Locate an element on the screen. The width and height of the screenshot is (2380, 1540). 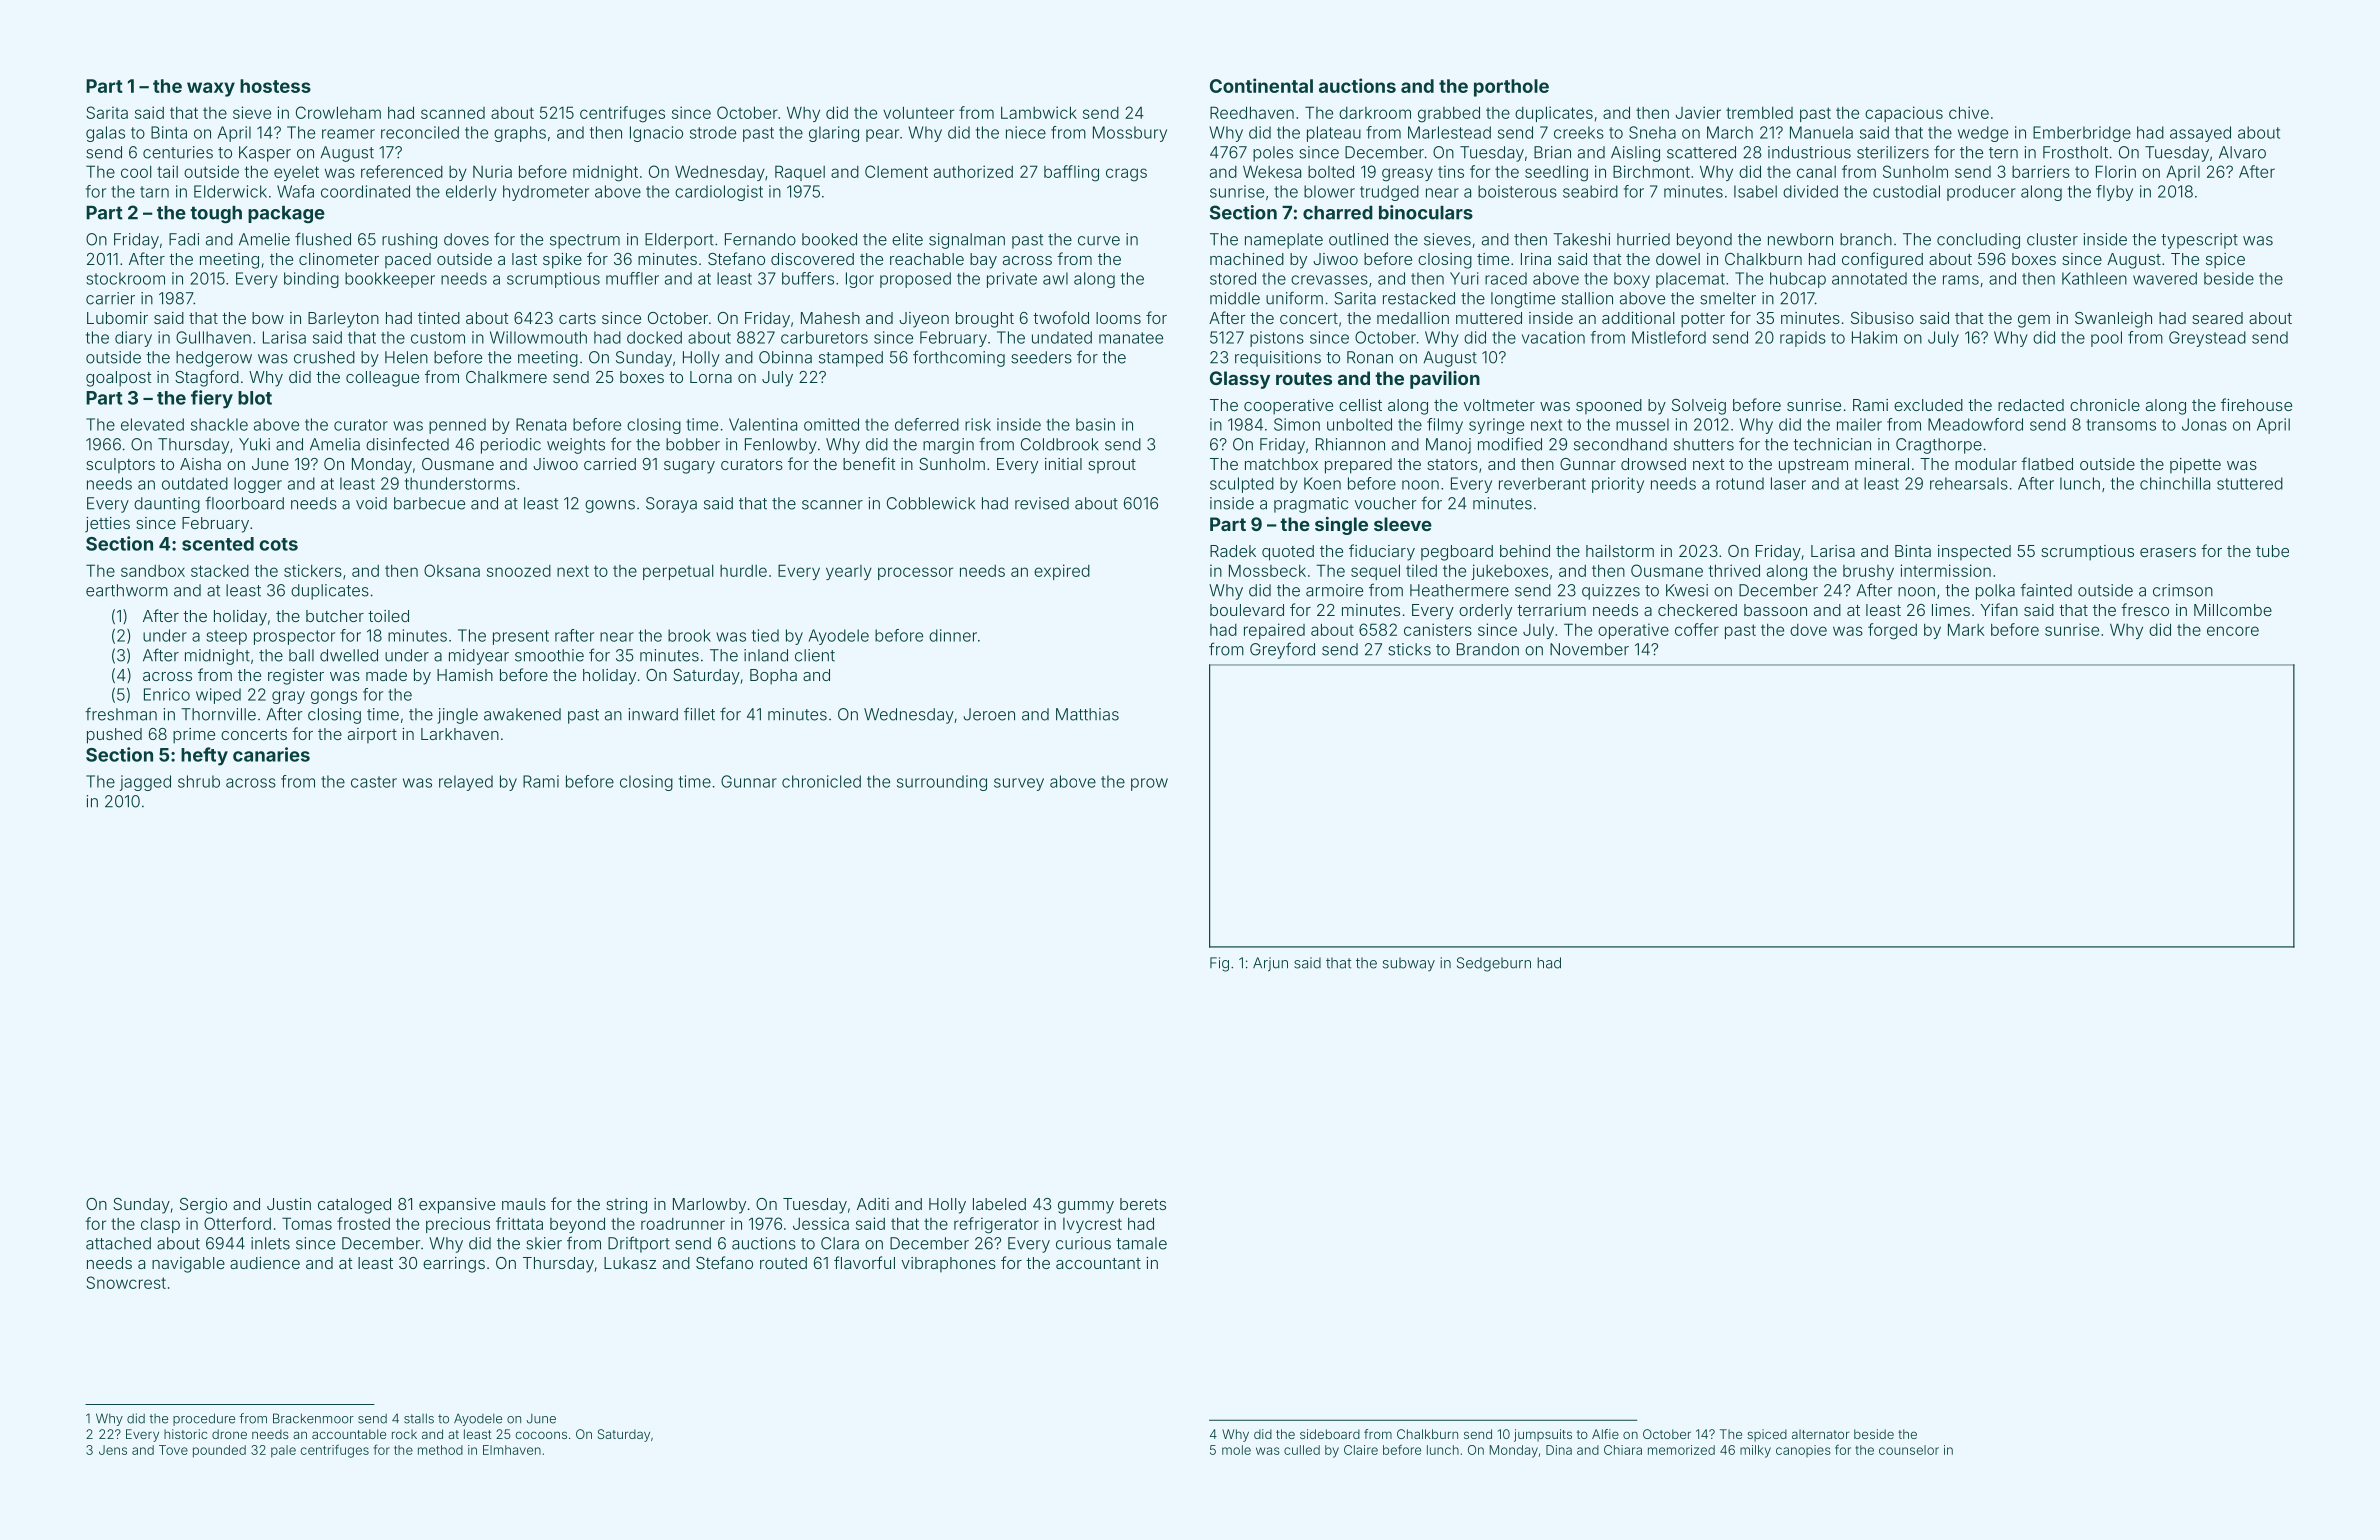
floorboard is located at coordinates (244, 503).
